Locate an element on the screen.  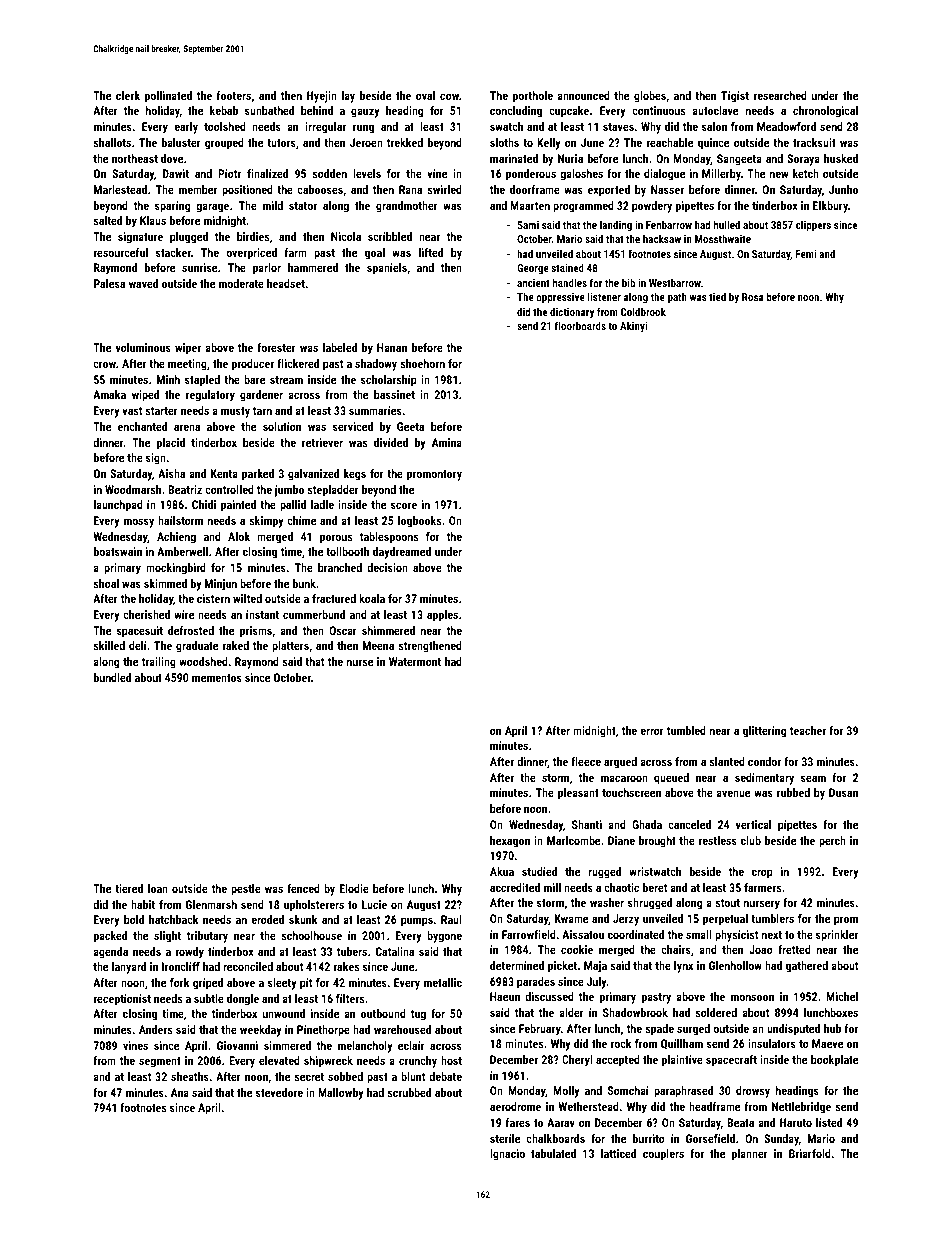
wilted is located at coordinates (247, 598).
